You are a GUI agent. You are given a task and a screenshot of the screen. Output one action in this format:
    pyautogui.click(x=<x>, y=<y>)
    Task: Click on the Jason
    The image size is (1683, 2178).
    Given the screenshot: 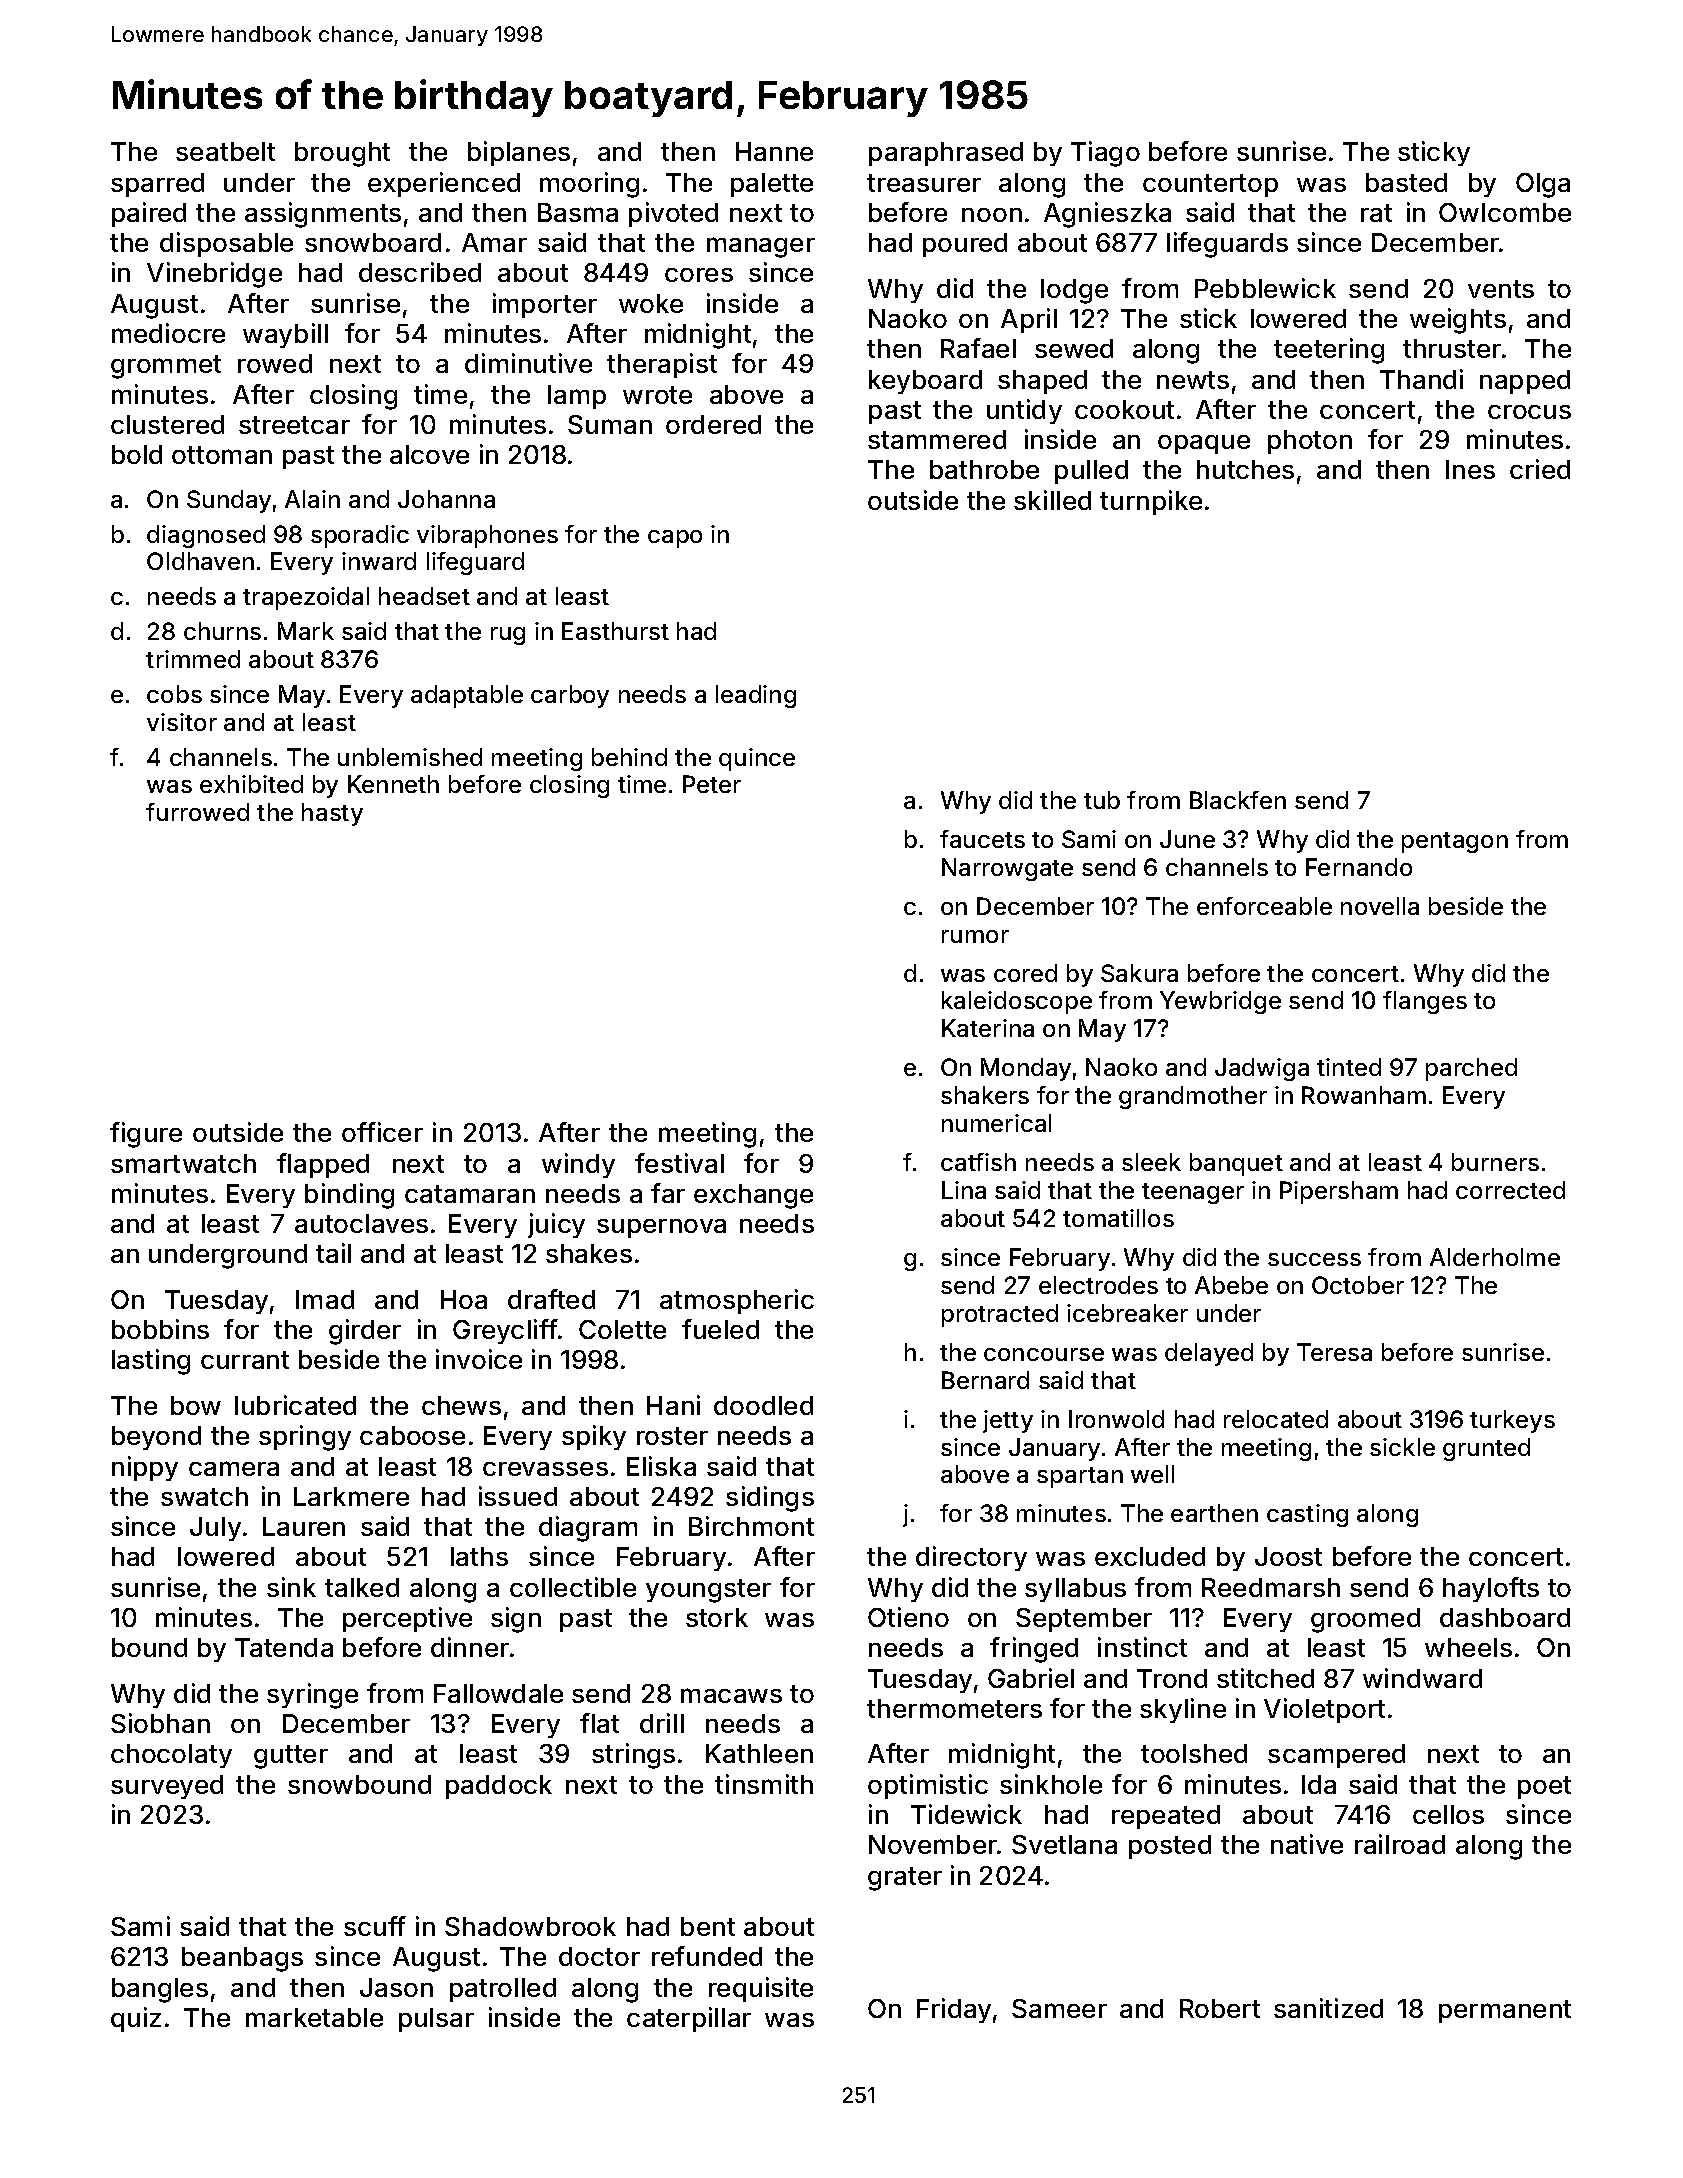 What is the action you would take?
    pyautogui.click(x=396, y=1987)
